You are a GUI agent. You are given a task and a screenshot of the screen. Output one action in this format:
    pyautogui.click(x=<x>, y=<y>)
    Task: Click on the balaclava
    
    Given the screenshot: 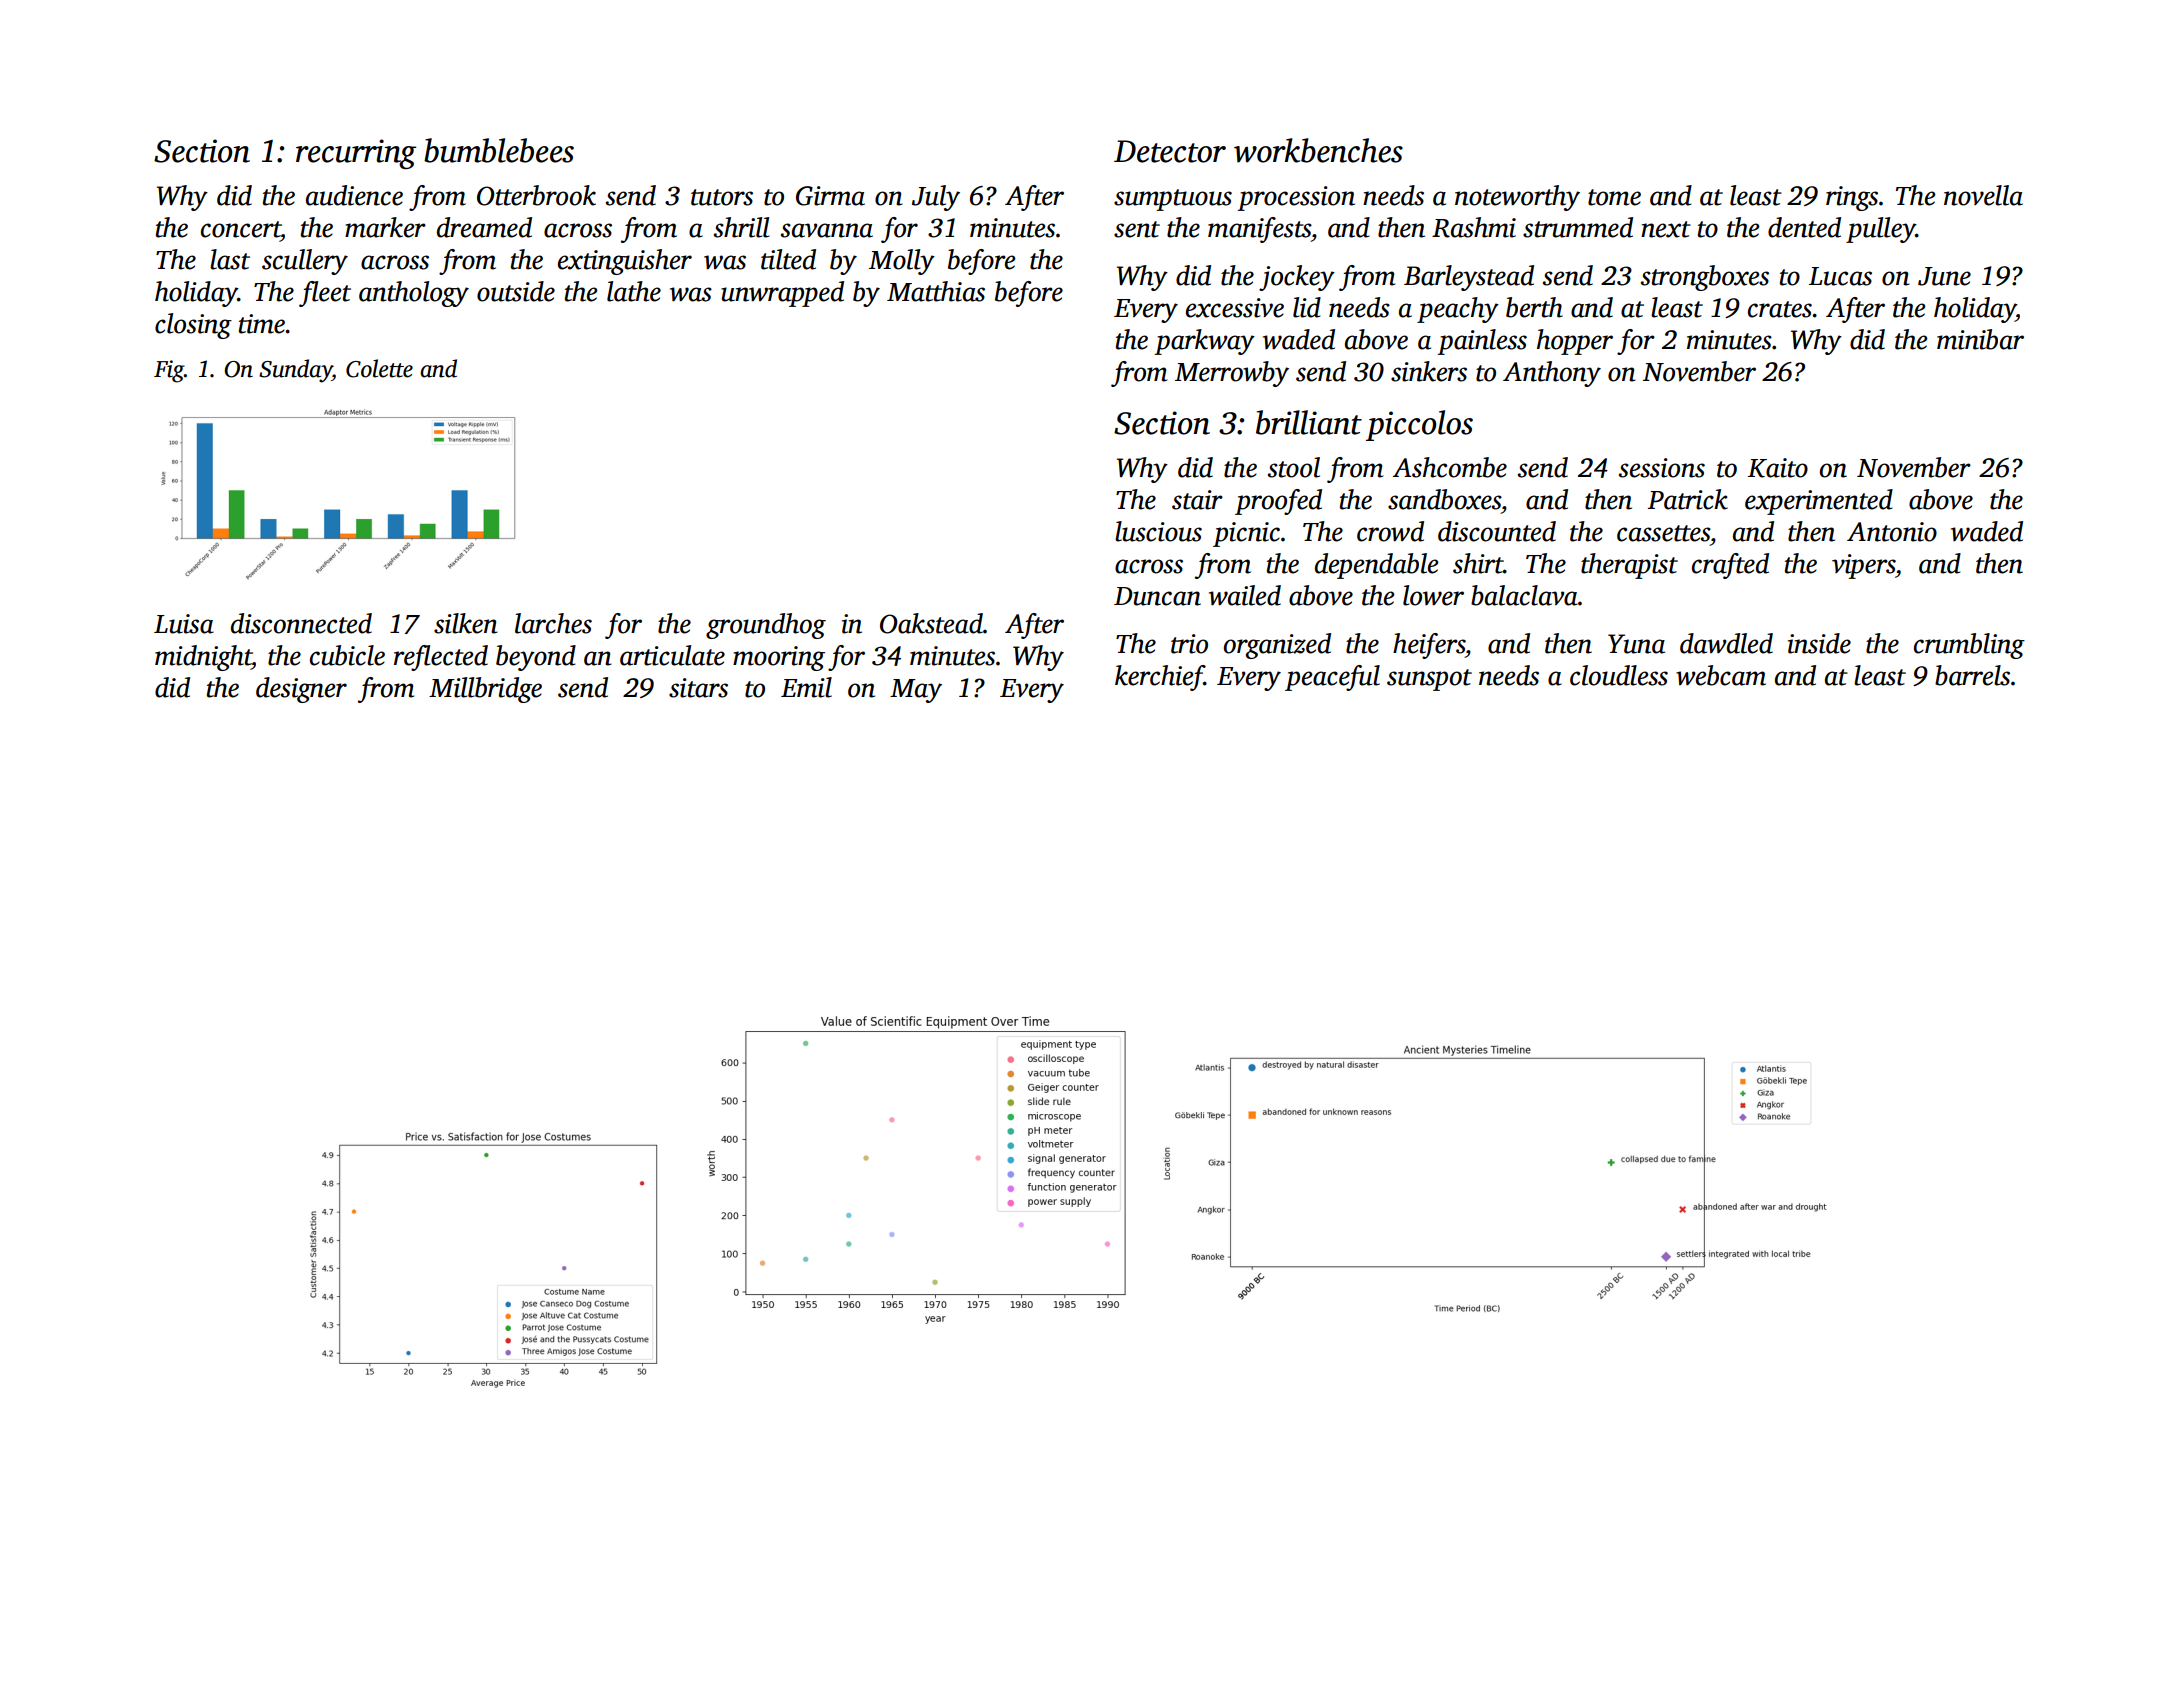 What is the action you would take?
    pyautogui.click(x=1524, y=595)
